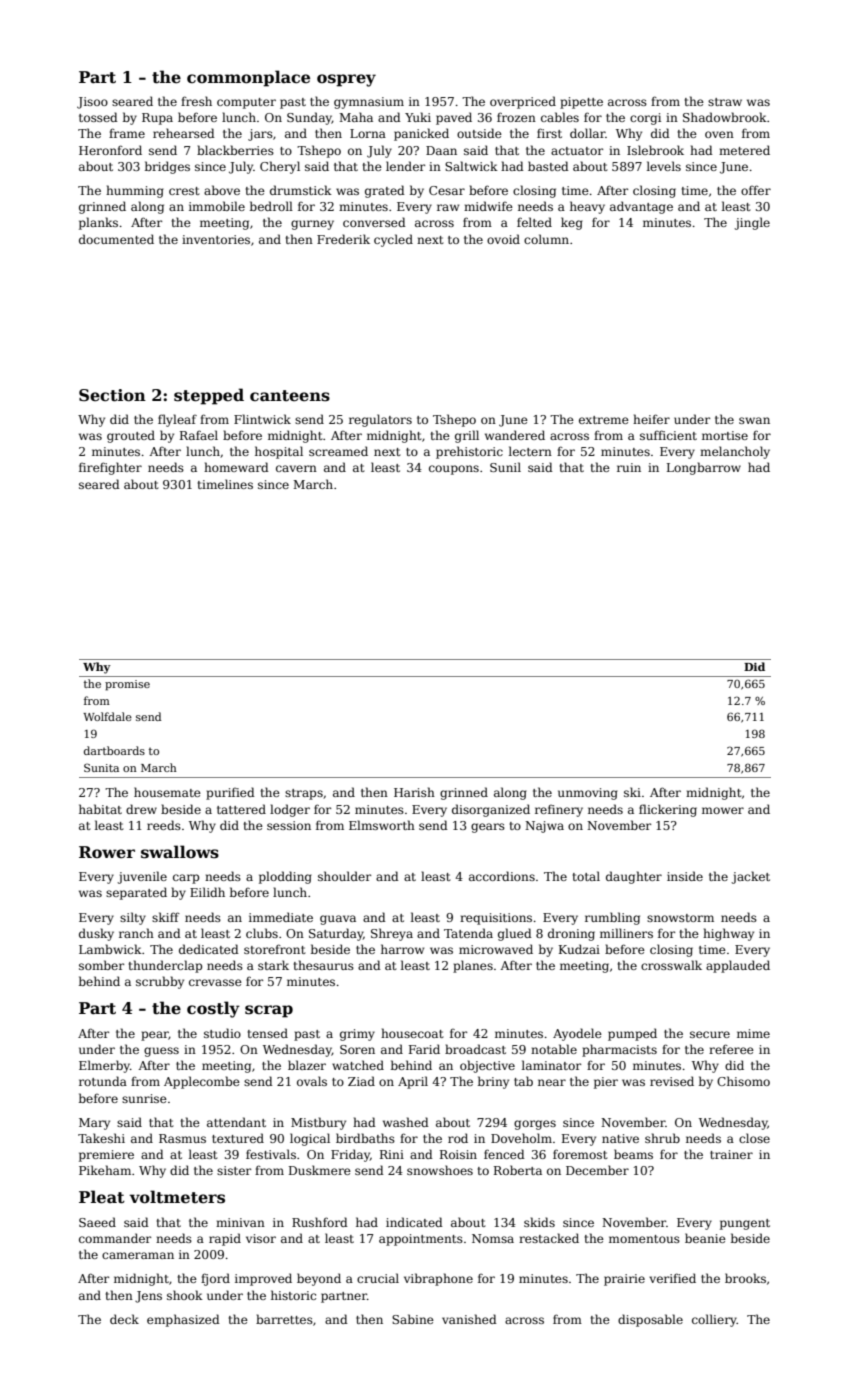 The image size is (849, 1400). I want to click on ruin, so click(629, 467).
